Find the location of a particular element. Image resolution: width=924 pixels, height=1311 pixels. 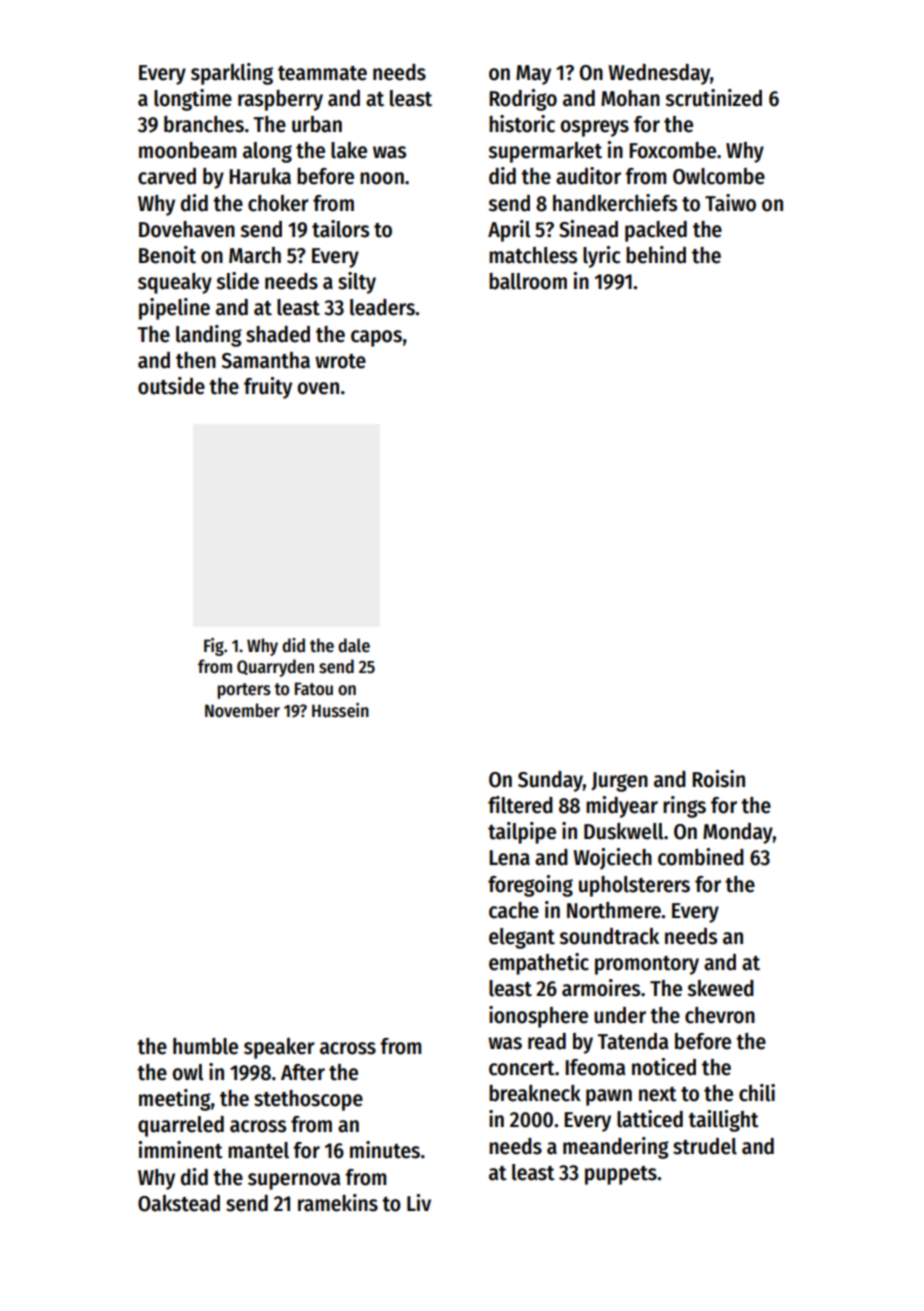

capos is located at coordinates (376, 338).
